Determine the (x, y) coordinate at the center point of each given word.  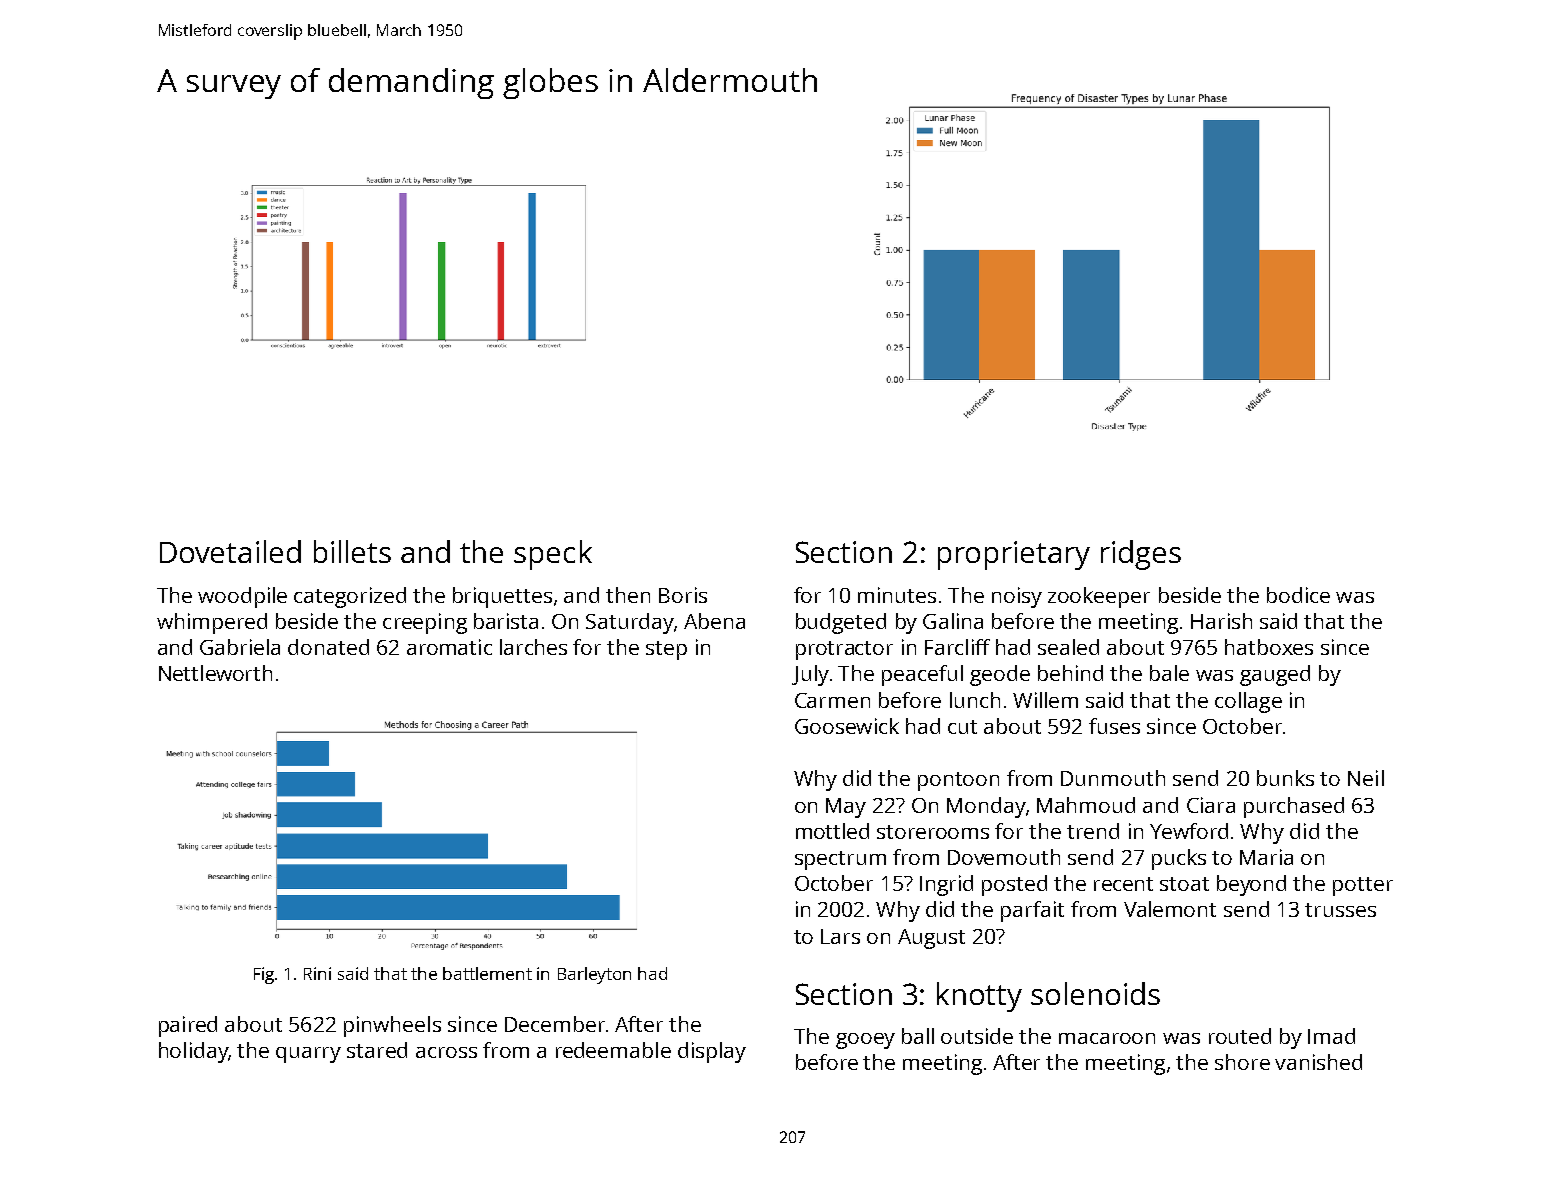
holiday (193, 1052)
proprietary (1014, 555)
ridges (1141, 555)
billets (352, 551)
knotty (979, 997)
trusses (1340, 910)
